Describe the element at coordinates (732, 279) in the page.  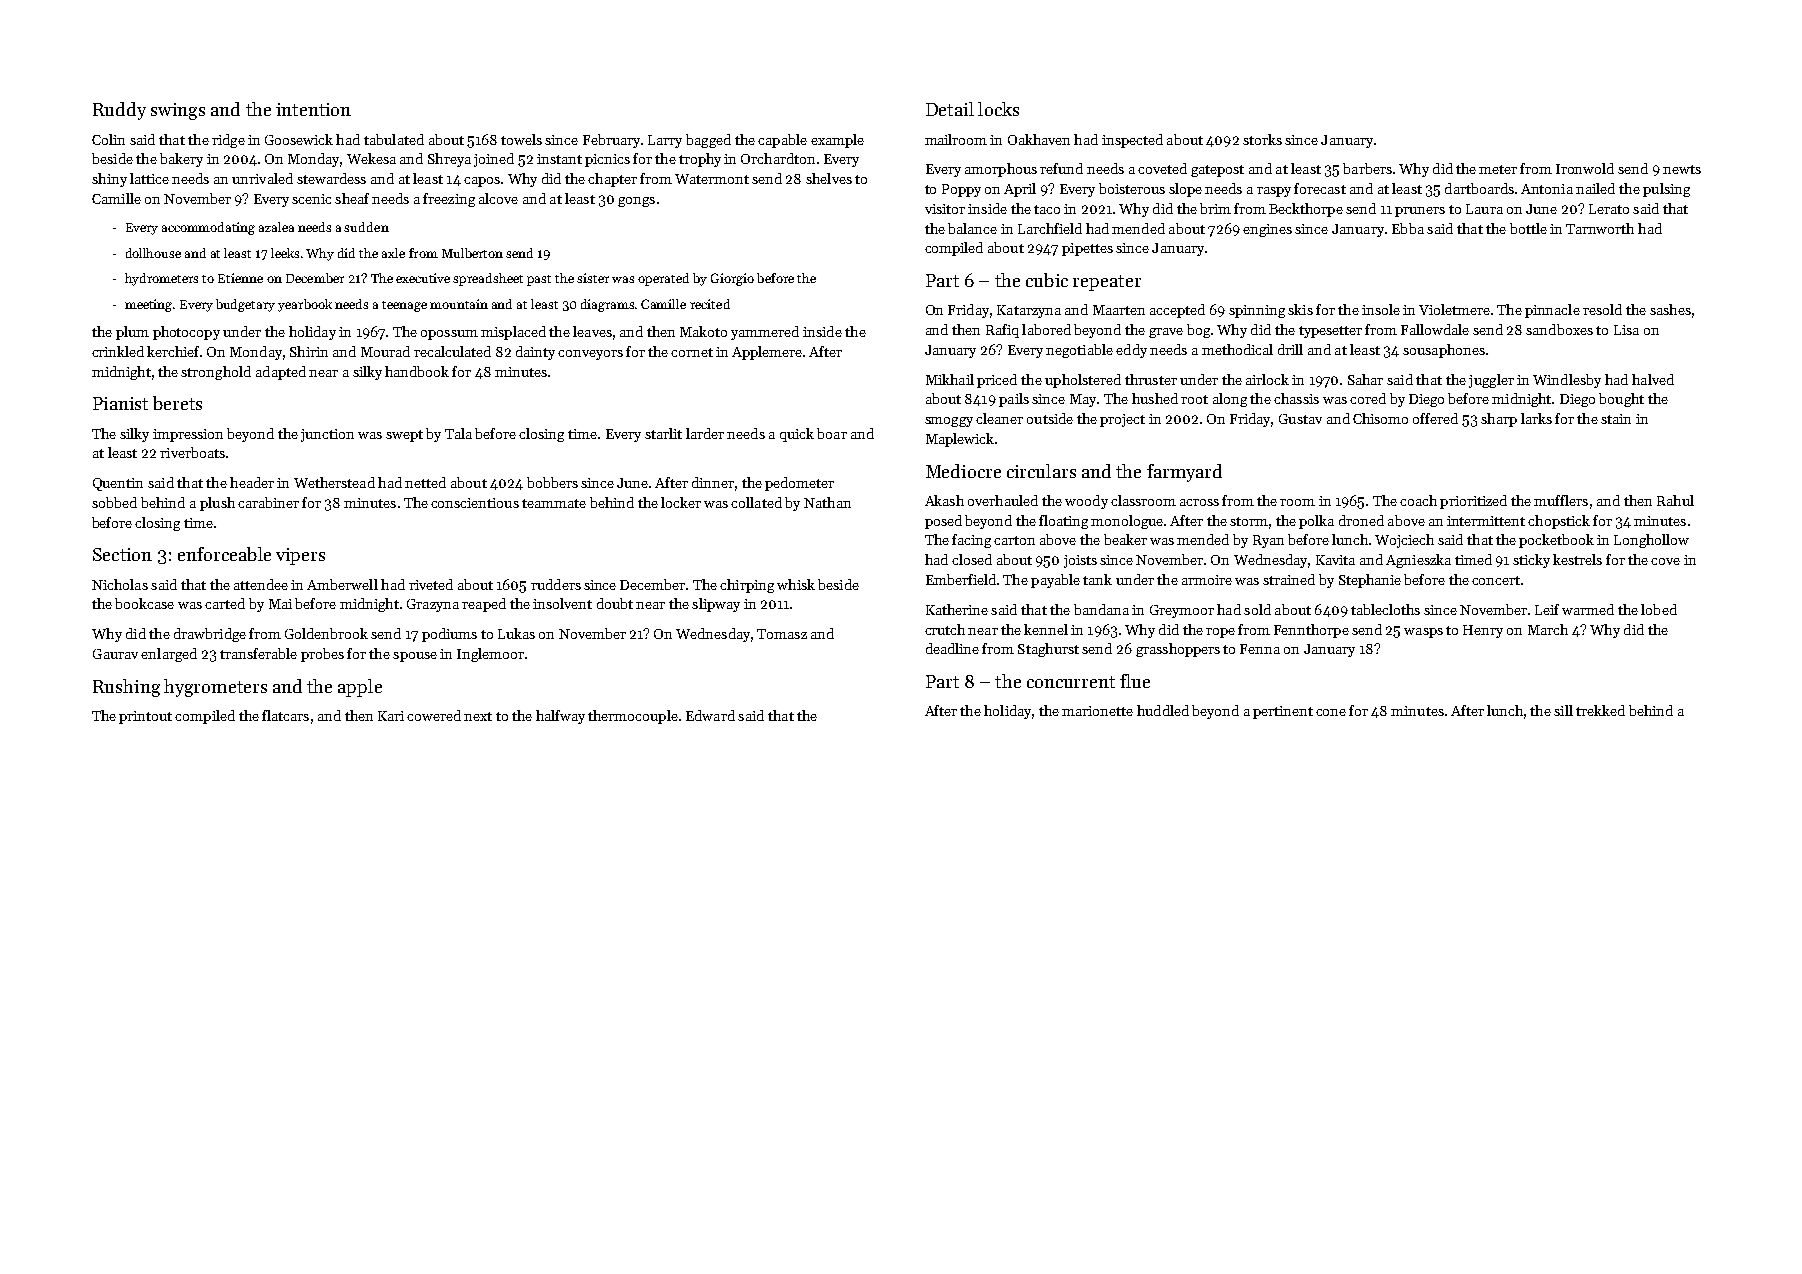
I see `Giorgio` at that location.
